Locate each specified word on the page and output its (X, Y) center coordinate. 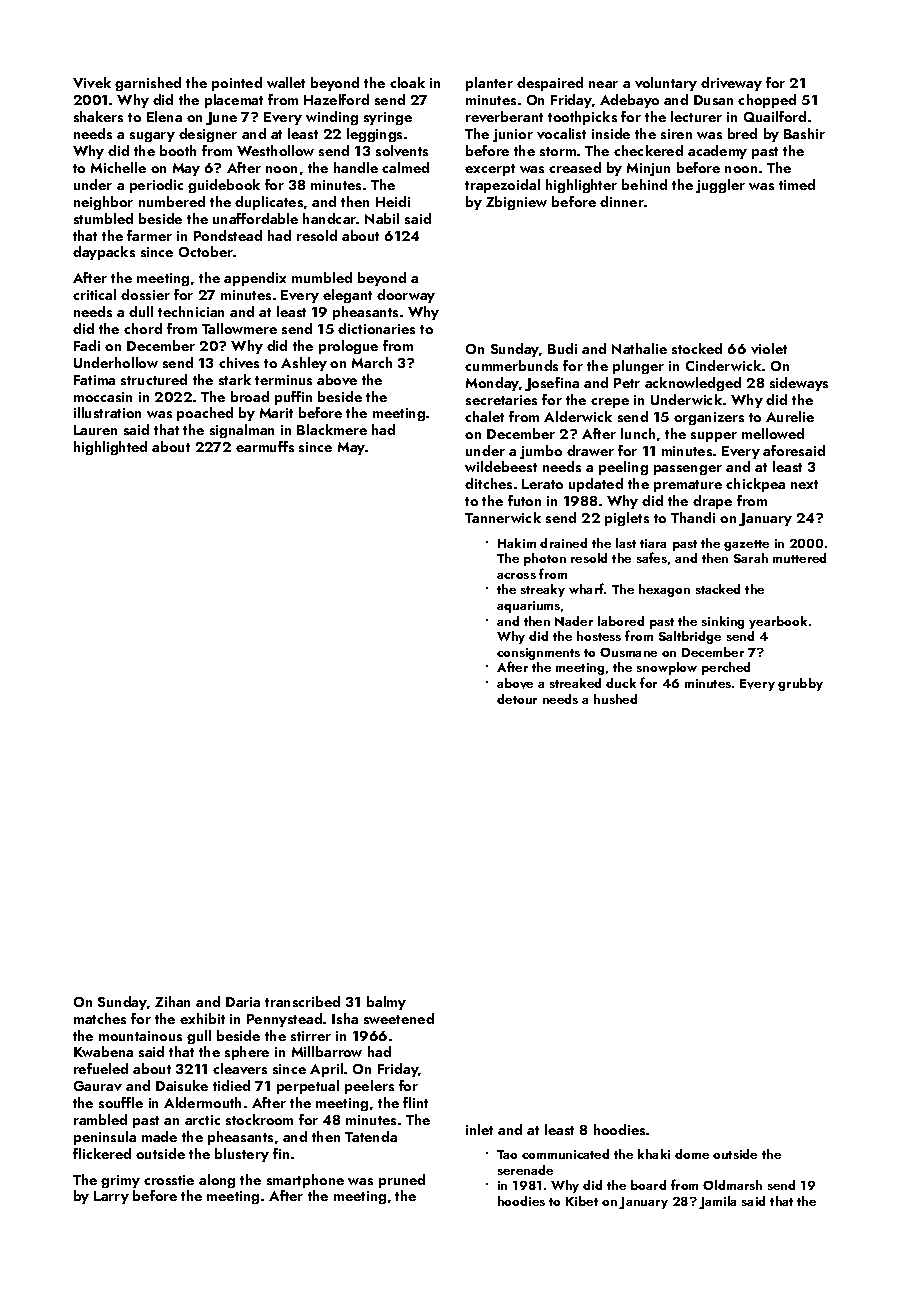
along (217, 1181)
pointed (237, 84)
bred (742, 133)
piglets (627, 519)
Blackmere (332, 429)
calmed (405, 167)
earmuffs (265, 446)
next (804, 484)
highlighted (110, 448)
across (516, 576)
